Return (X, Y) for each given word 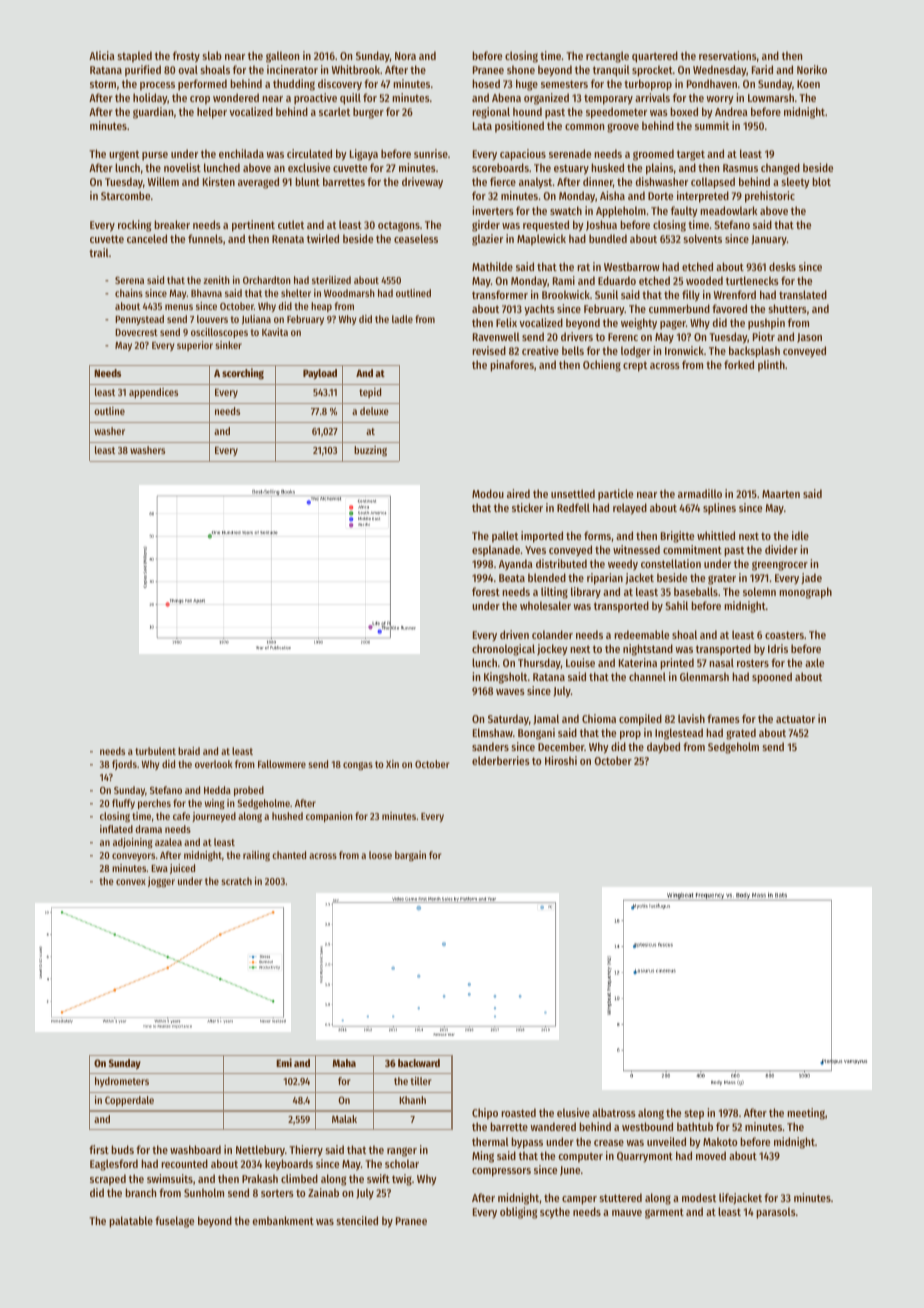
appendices (153, 393)
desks (782, 266)
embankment (283, 1220)
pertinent (253, 226)
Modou (488, 493)
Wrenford (735, 294)
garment (664, 1213)
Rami (564, 280)
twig (402, 1180)
